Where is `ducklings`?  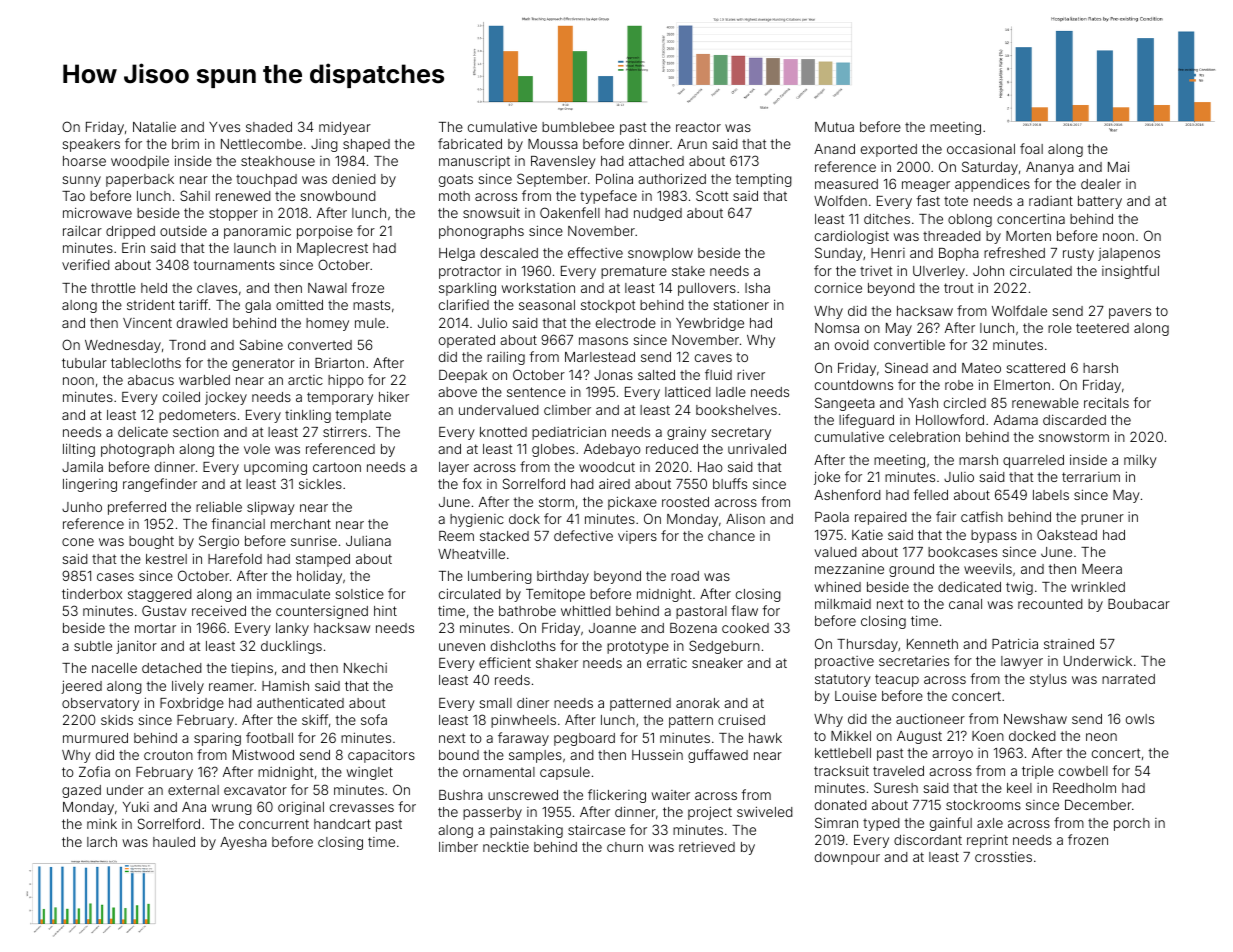 ducklings is located at coordinates (291, 647).
